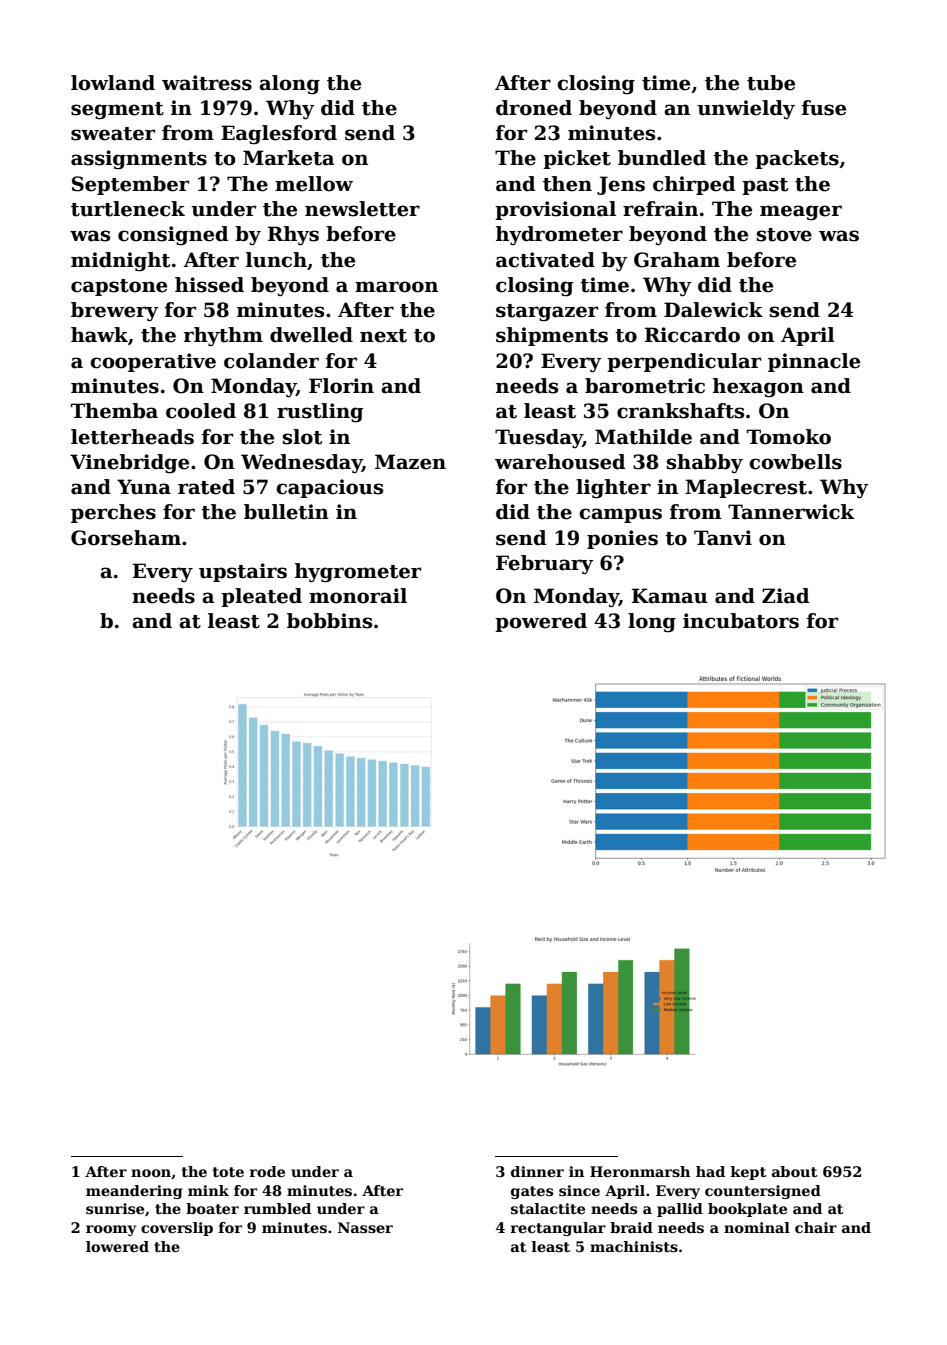  What do you see at coordinates (151, 1173) in the page?
I see `noon` at bounding box center [151, 1173].
